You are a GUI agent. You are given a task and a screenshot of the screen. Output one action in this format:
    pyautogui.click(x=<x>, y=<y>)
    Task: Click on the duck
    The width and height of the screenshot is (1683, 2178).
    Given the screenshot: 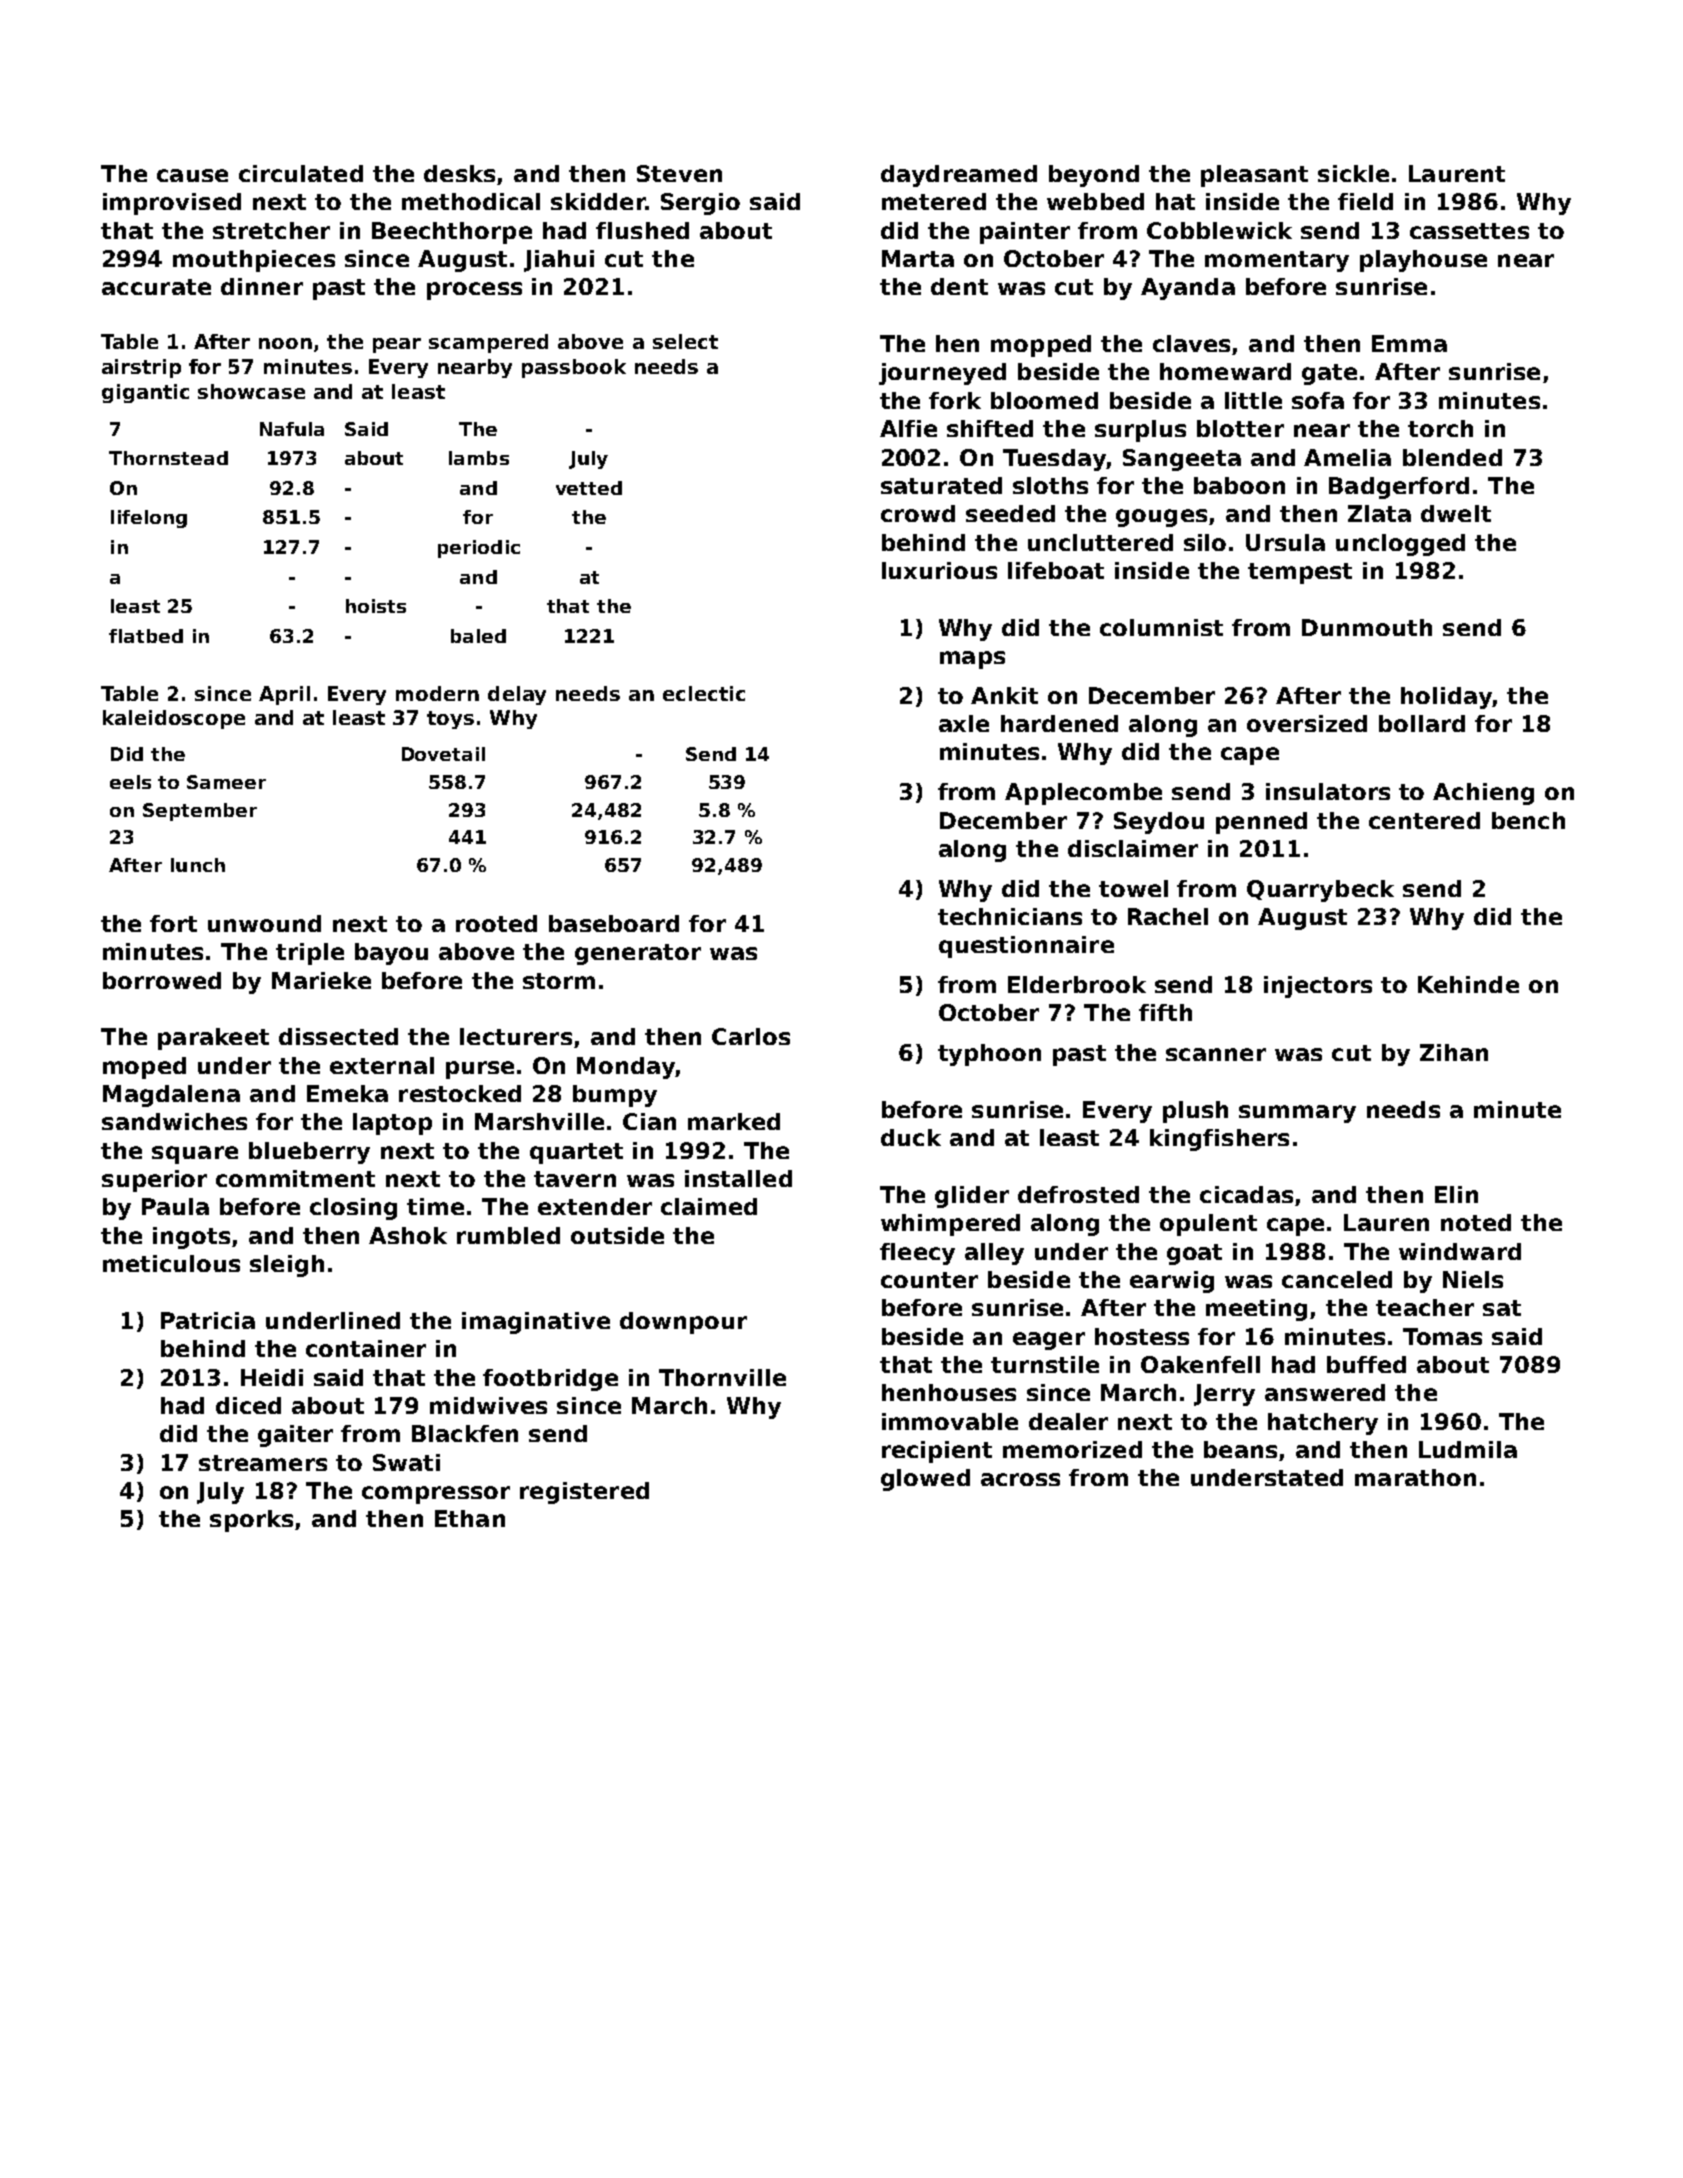 What is the action you would take?
    pyautogui.click(x=911, y=1137)
